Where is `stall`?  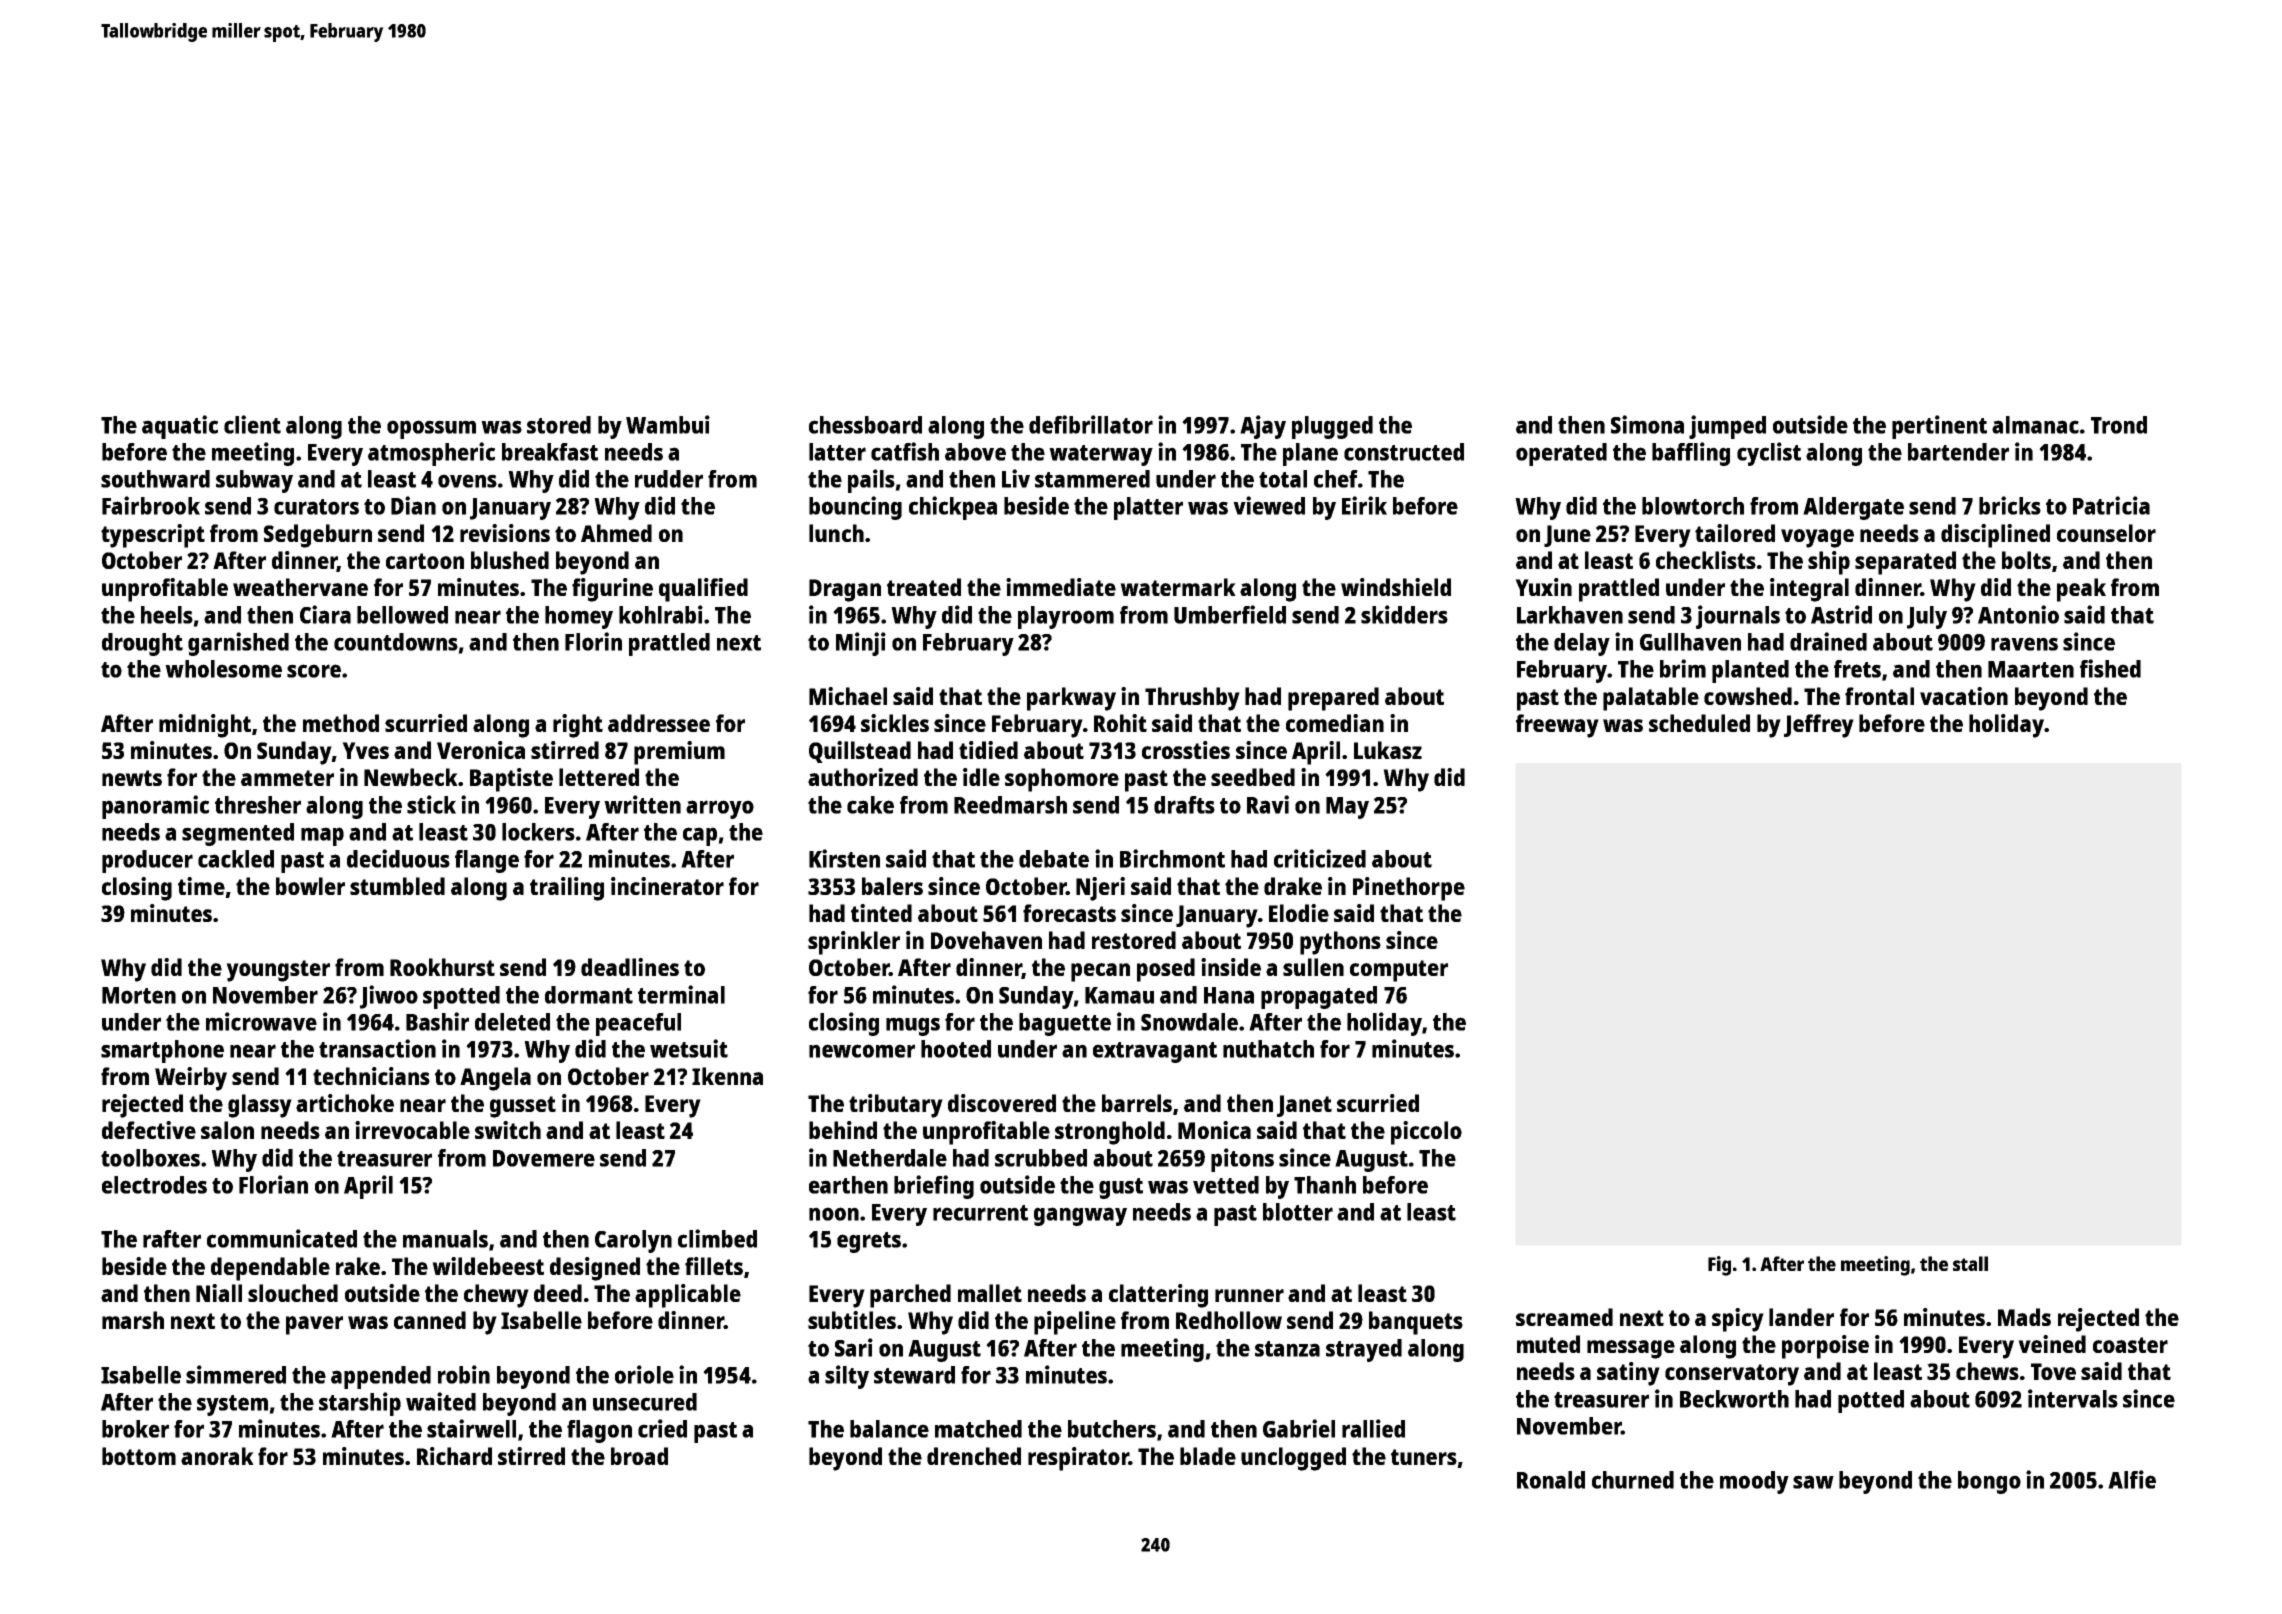 stall is located at coordinates (1970, 1263).
